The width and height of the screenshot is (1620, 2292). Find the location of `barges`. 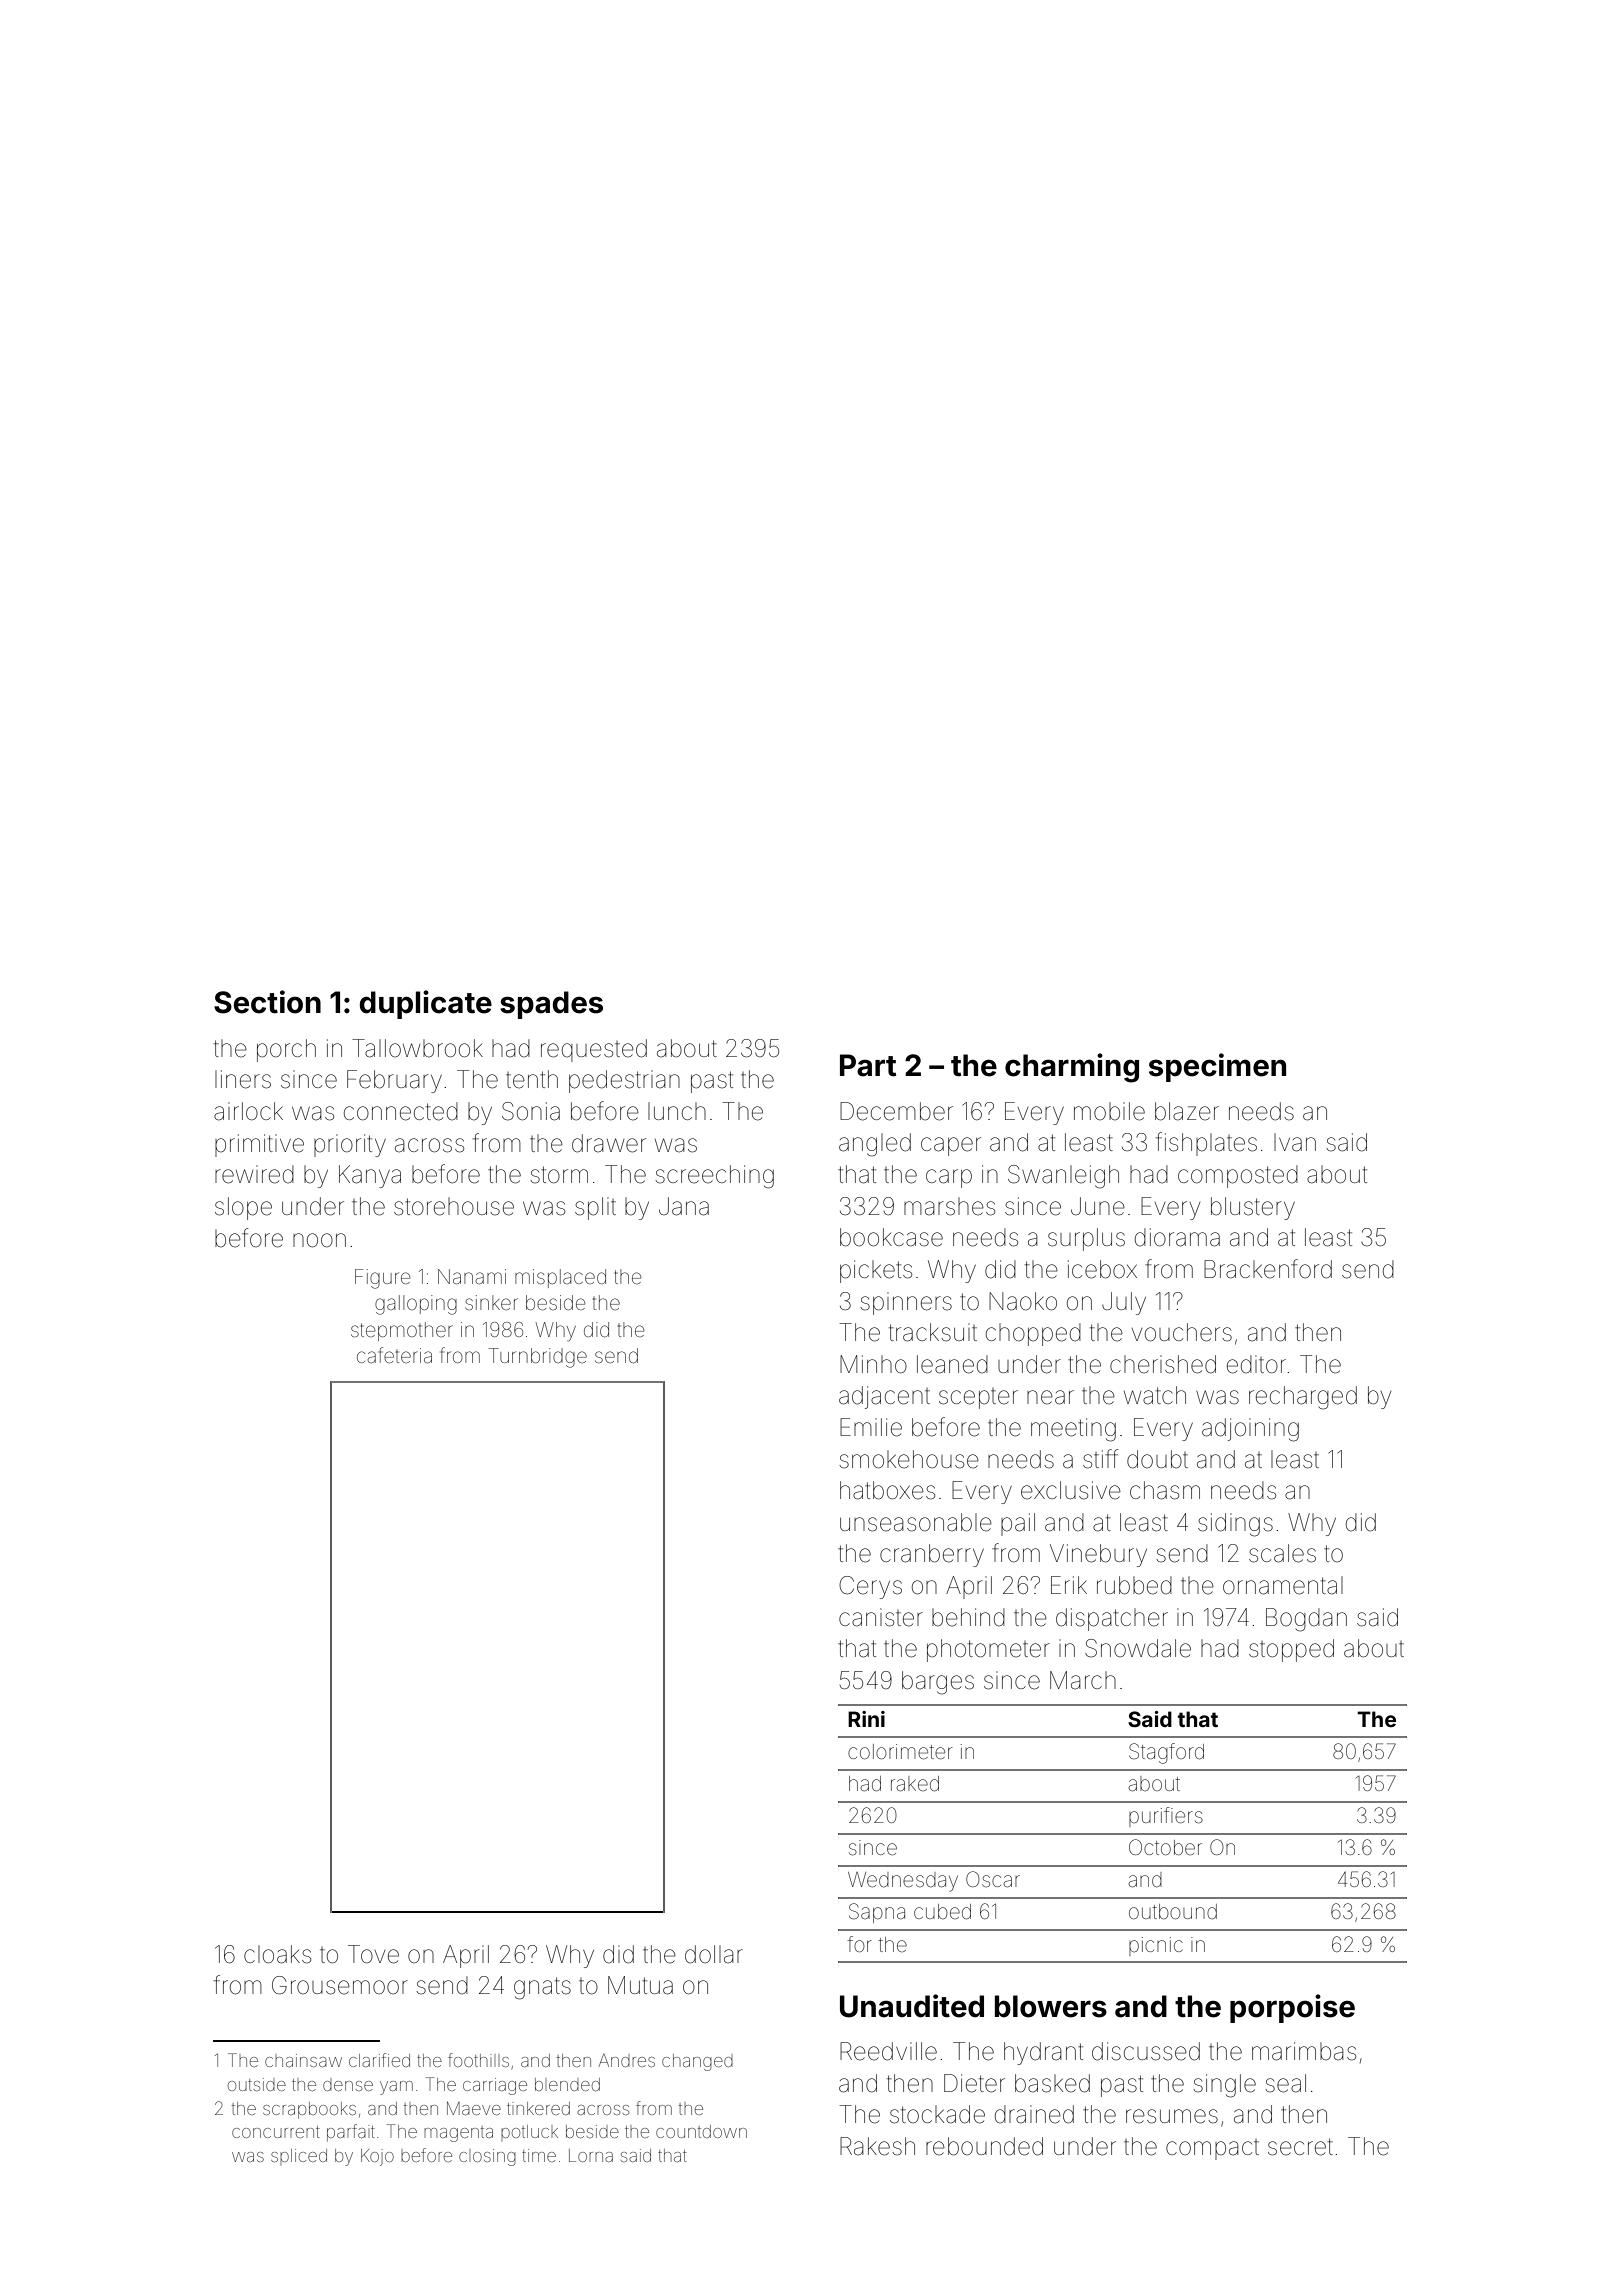

barges is located at coordinates (938, 1683).
